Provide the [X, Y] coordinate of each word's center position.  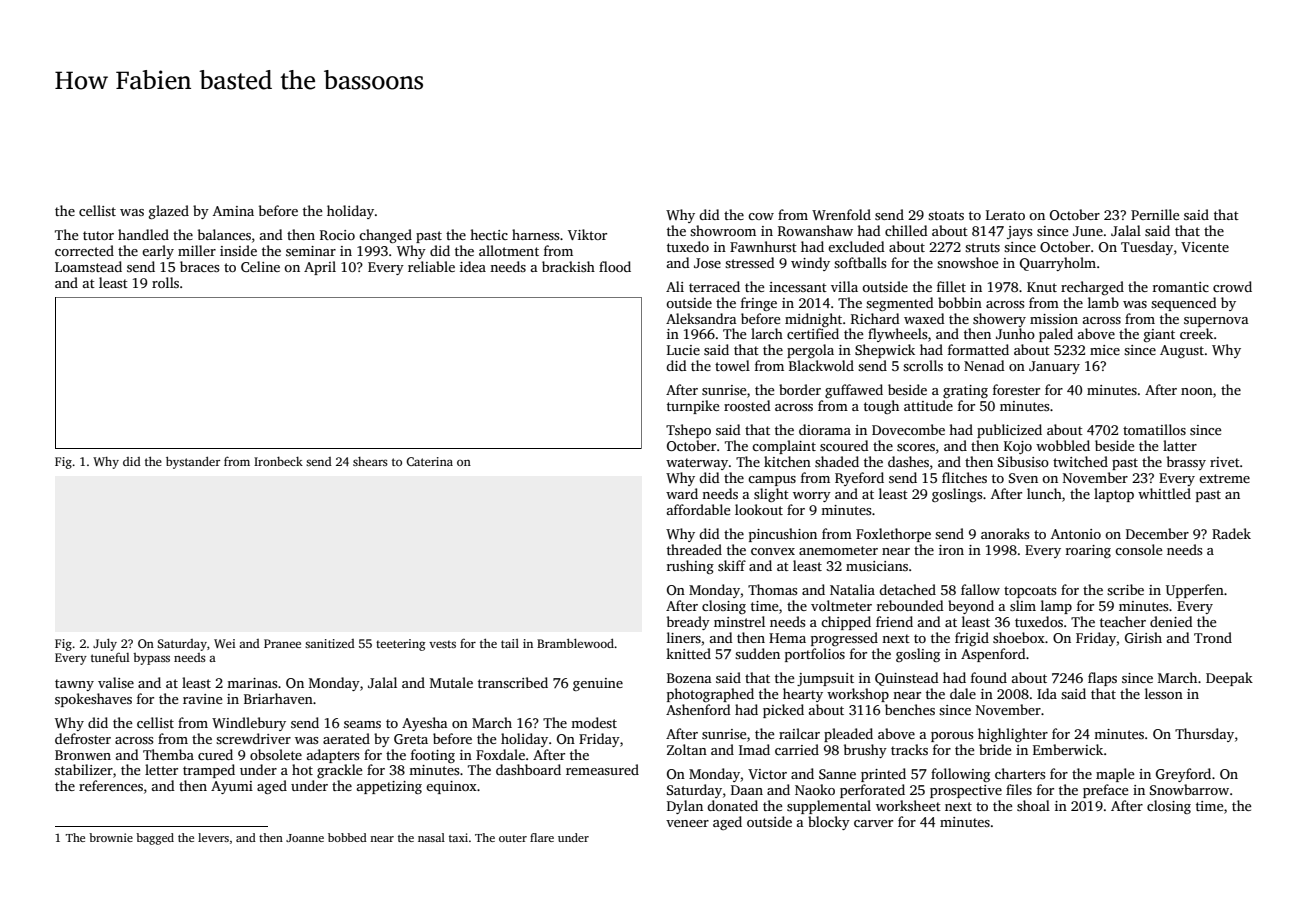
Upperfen [1195, 591]
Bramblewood [576, 643]
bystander [193, 462]
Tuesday [1147, 248]
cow [761, 216]
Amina [233, 211]
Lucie [683, 350]
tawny [74, 685]
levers [213, 837]
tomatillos [1154, 429]
